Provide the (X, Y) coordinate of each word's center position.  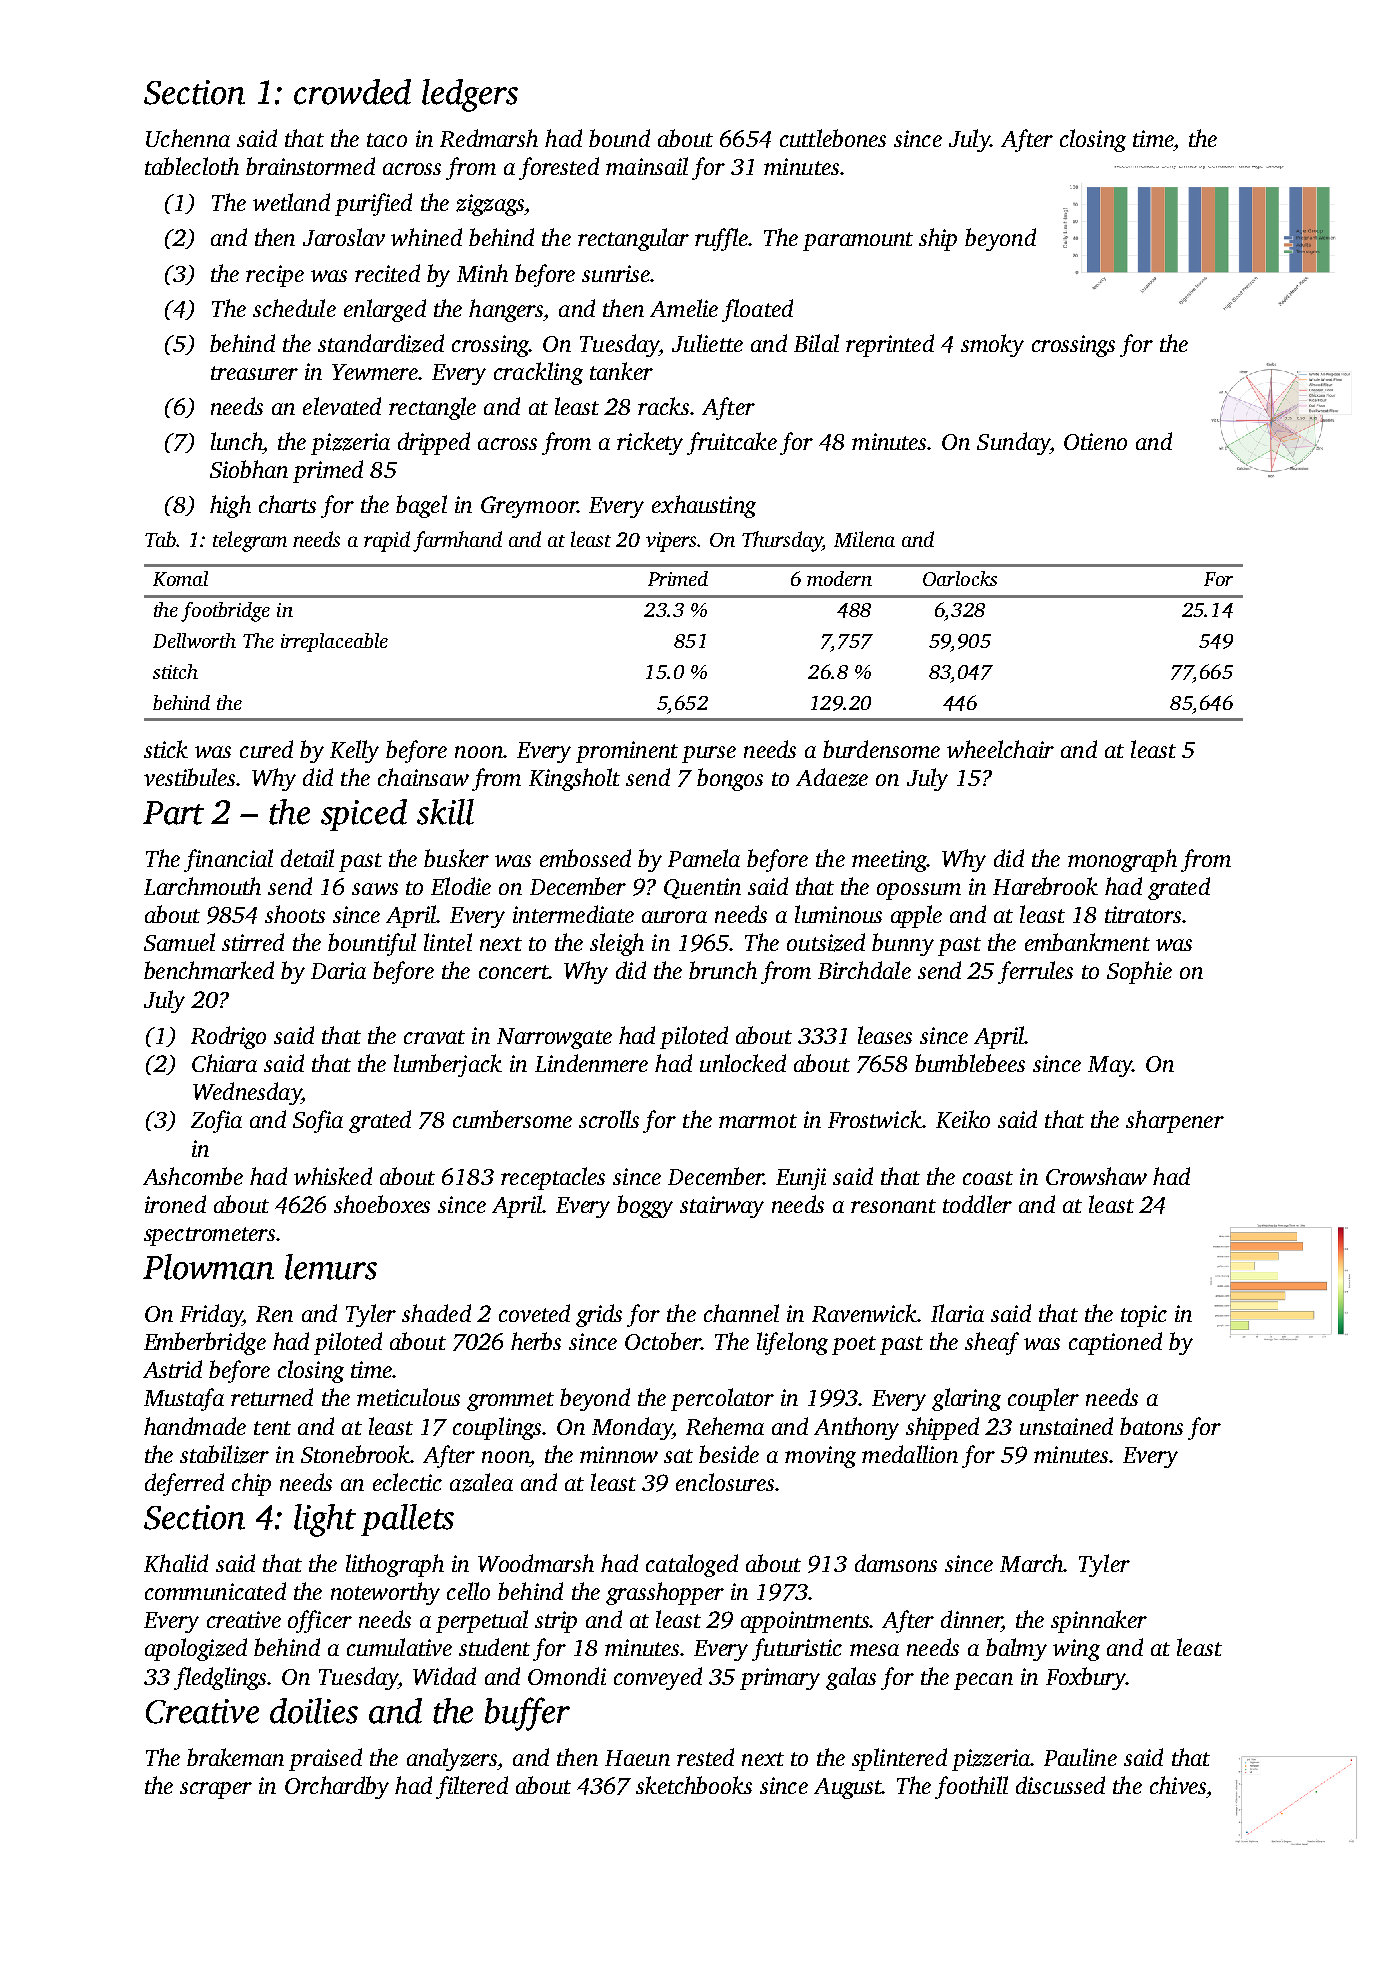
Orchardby (337, 1787)
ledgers (470, 95)
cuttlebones (833, 138)
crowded (352, 92)
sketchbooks (694, 1785)
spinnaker (1099, 1621)
